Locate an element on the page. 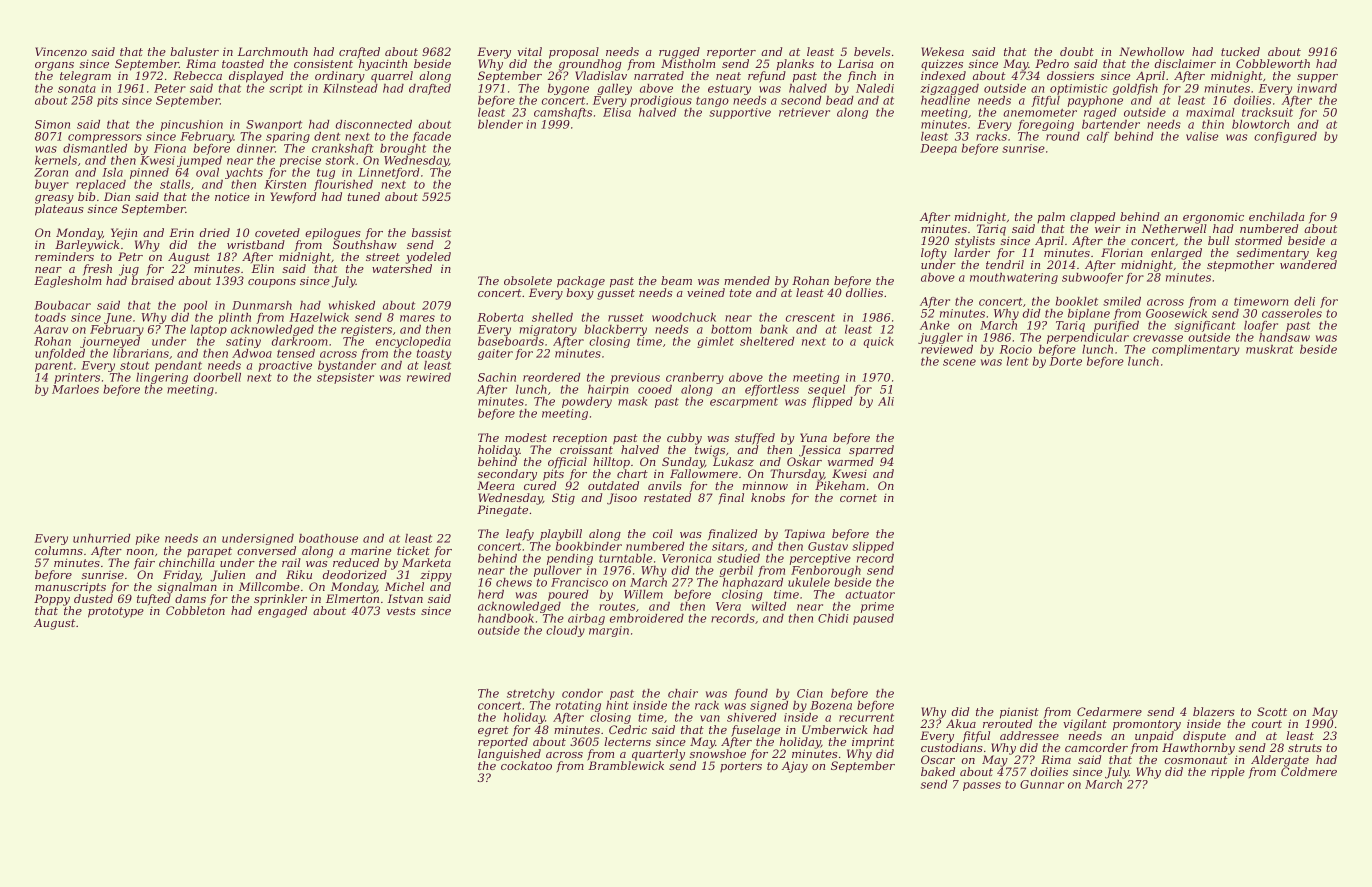 This page has width=1372, height=887. egret is located at coordinates (493, 731).
